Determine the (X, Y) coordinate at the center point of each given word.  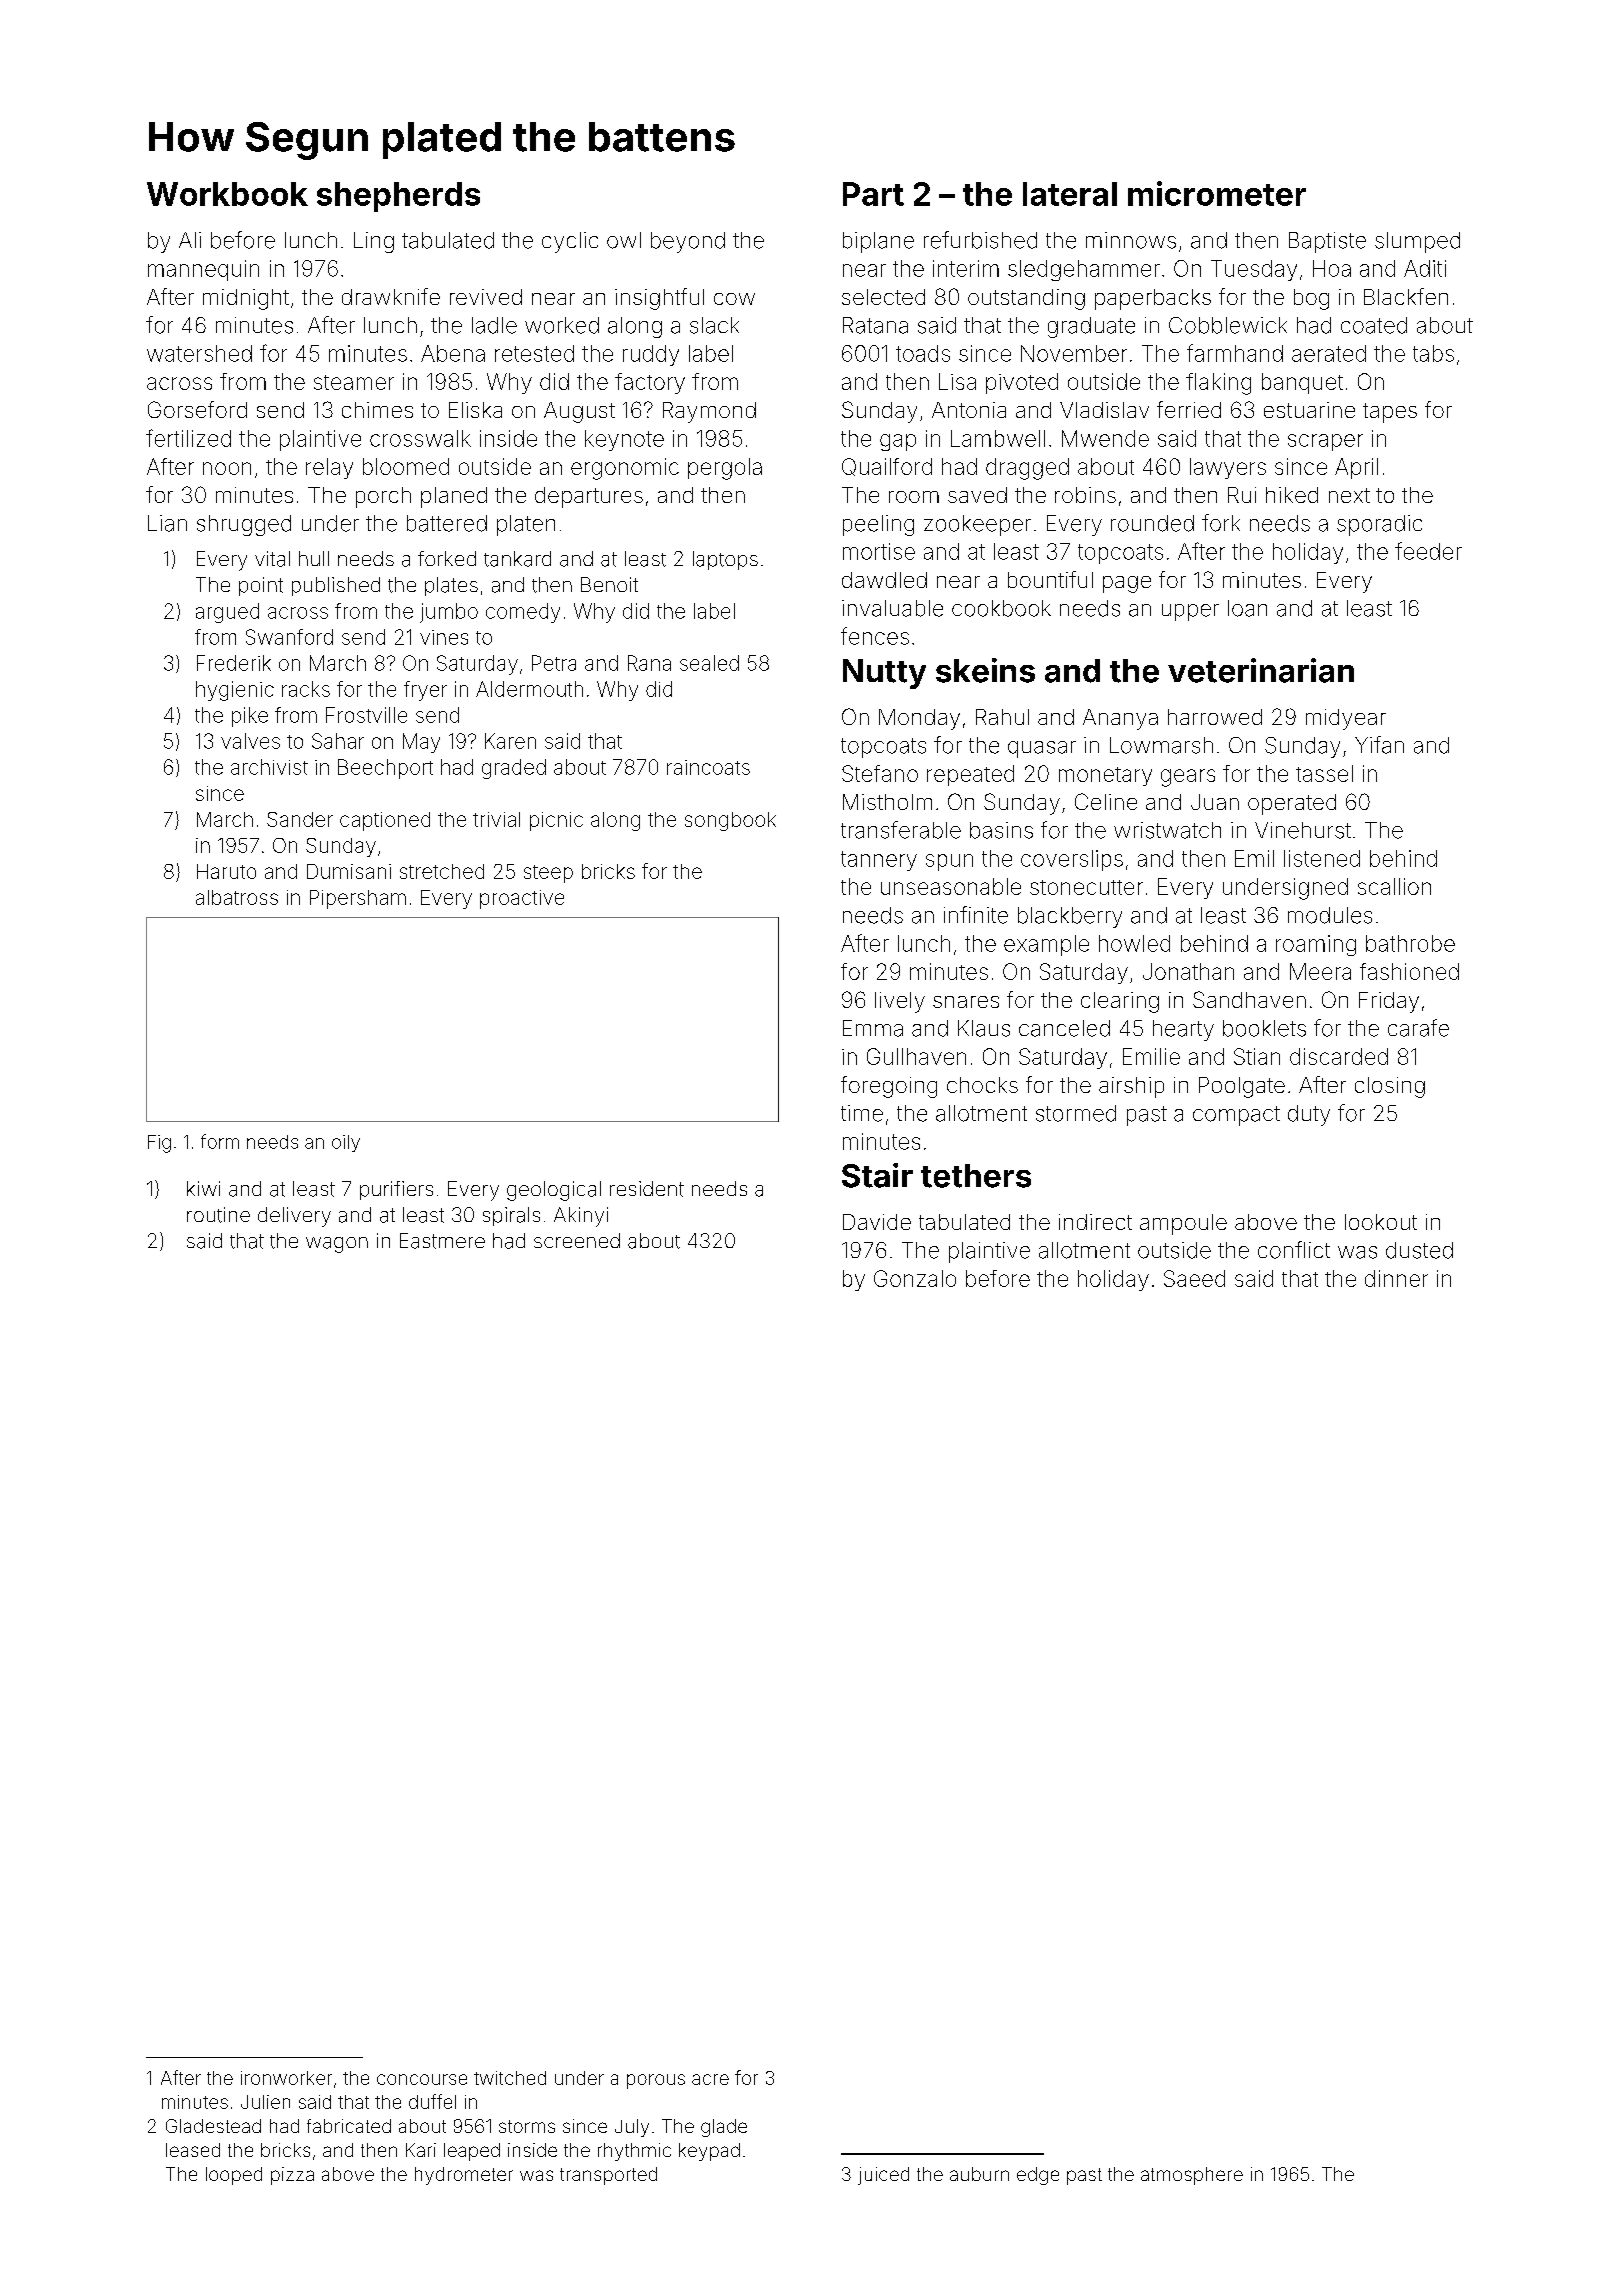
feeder (1428, 551)
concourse (422, 2079)
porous (656, 2081)
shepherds (398, 197)
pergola (725, 469)
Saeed (1194, 1278)
